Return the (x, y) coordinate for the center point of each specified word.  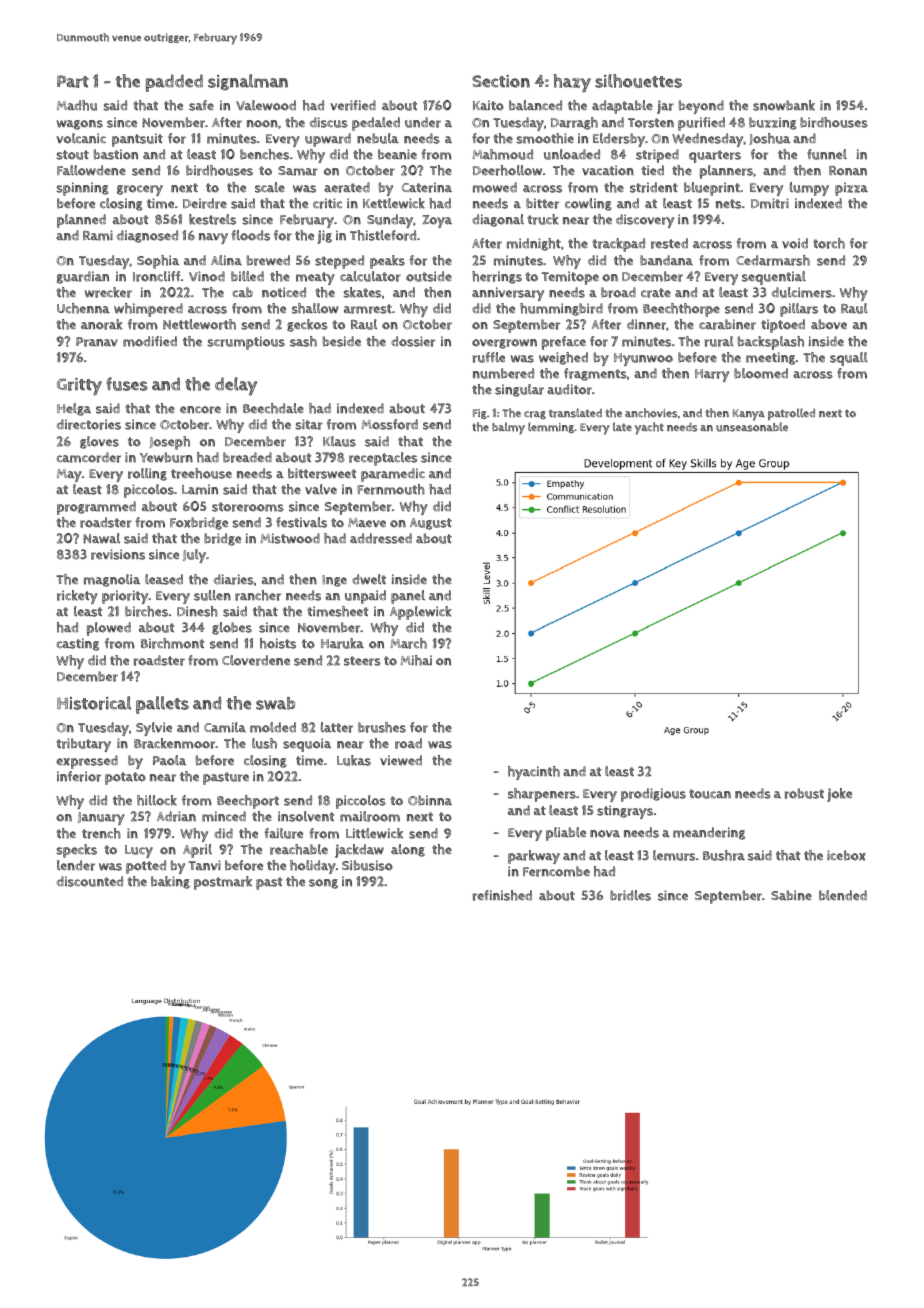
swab (275, 703)
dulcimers (801, 292)
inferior (79, 776)
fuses (127, 384)
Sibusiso (367, 865)
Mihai (416, 660)
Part (73, 81)
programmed (96, 508)
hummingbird (561, 309)
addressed (381, 538)
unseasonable (752, 427)
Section (501, 81)
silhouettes (638, 81)
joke (839, 795)
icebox (846, 855)
